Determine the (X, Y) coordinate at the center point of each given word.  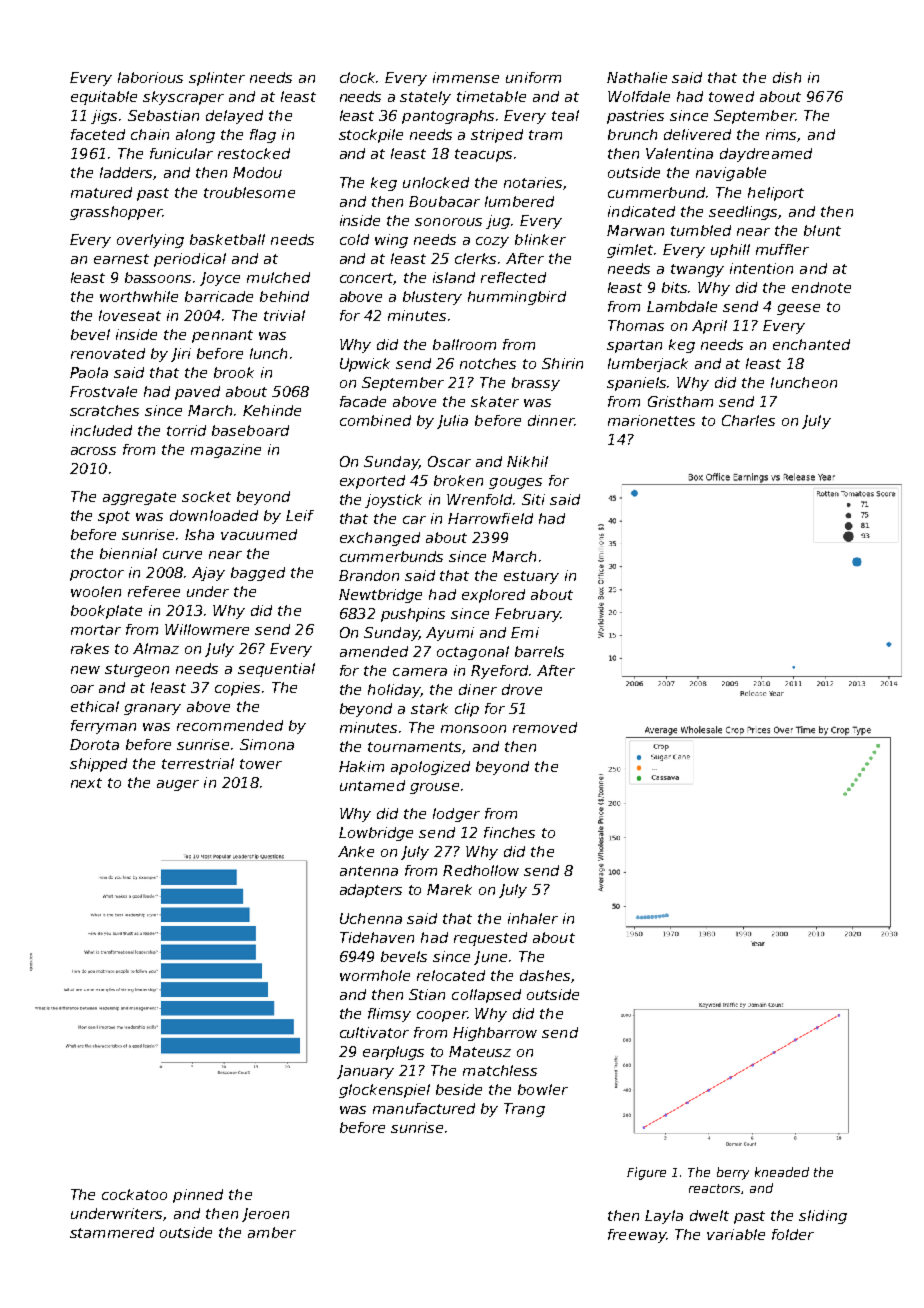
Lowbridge (376, 834)
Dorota (94, 744)
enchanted (811, 344)
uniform (533, 77)
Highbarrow (495, 1034)
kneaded (782, 1172)
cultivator (374, 1032)
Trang (524, 1110)
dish (787, 77)
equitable (104, 98)
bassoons (158, 277)
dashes (545, 975)
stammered (112, 1232)
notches (488, 363)
